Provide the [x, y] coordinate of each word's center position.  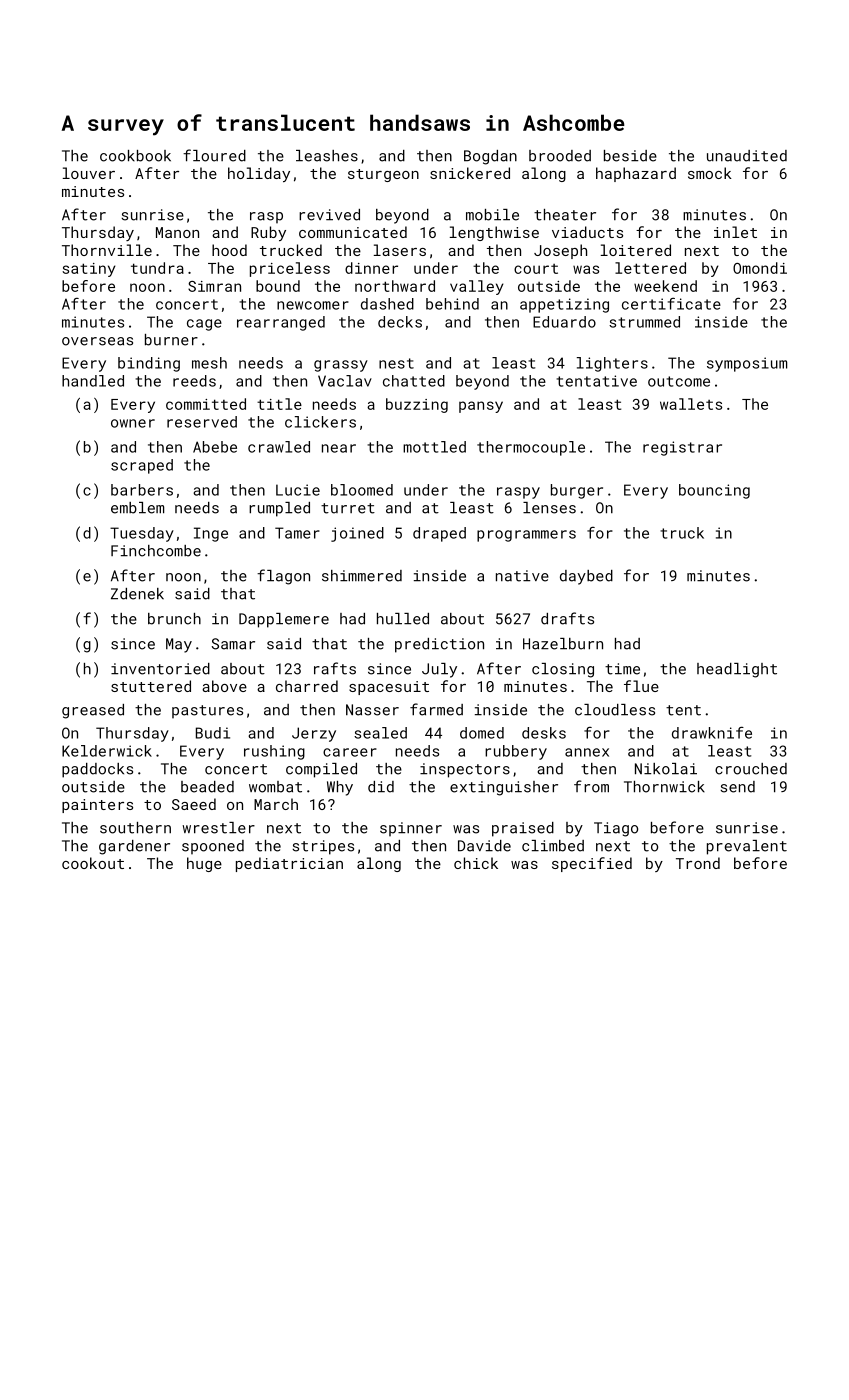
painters [97, 806]
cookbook [135, 156]
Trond [698, 863]
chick [476, 863]
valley [477, 287]
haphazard [636, 174]
